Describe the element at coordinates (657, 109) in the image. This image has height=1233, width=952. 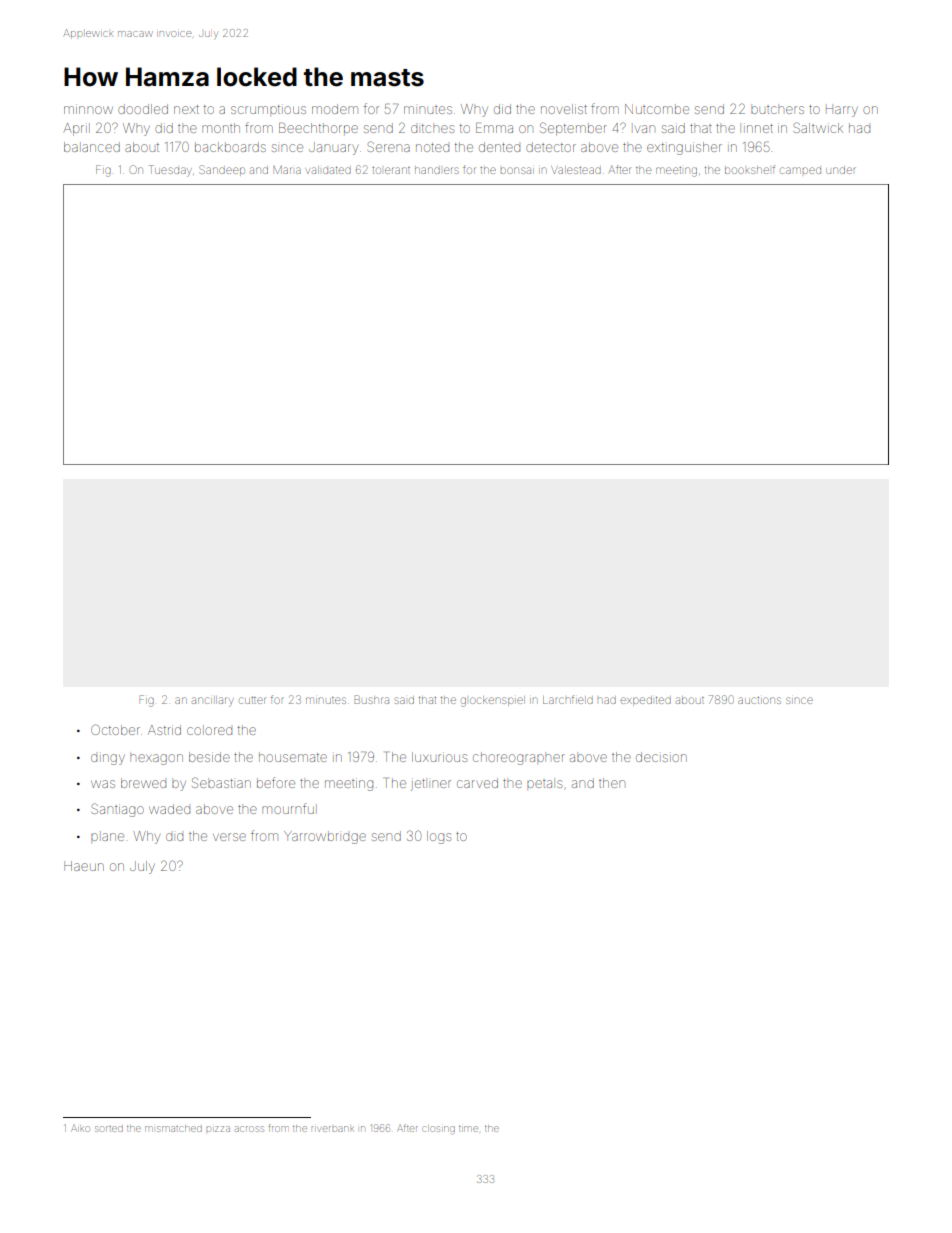
I see `Nutcombe` at that location.
